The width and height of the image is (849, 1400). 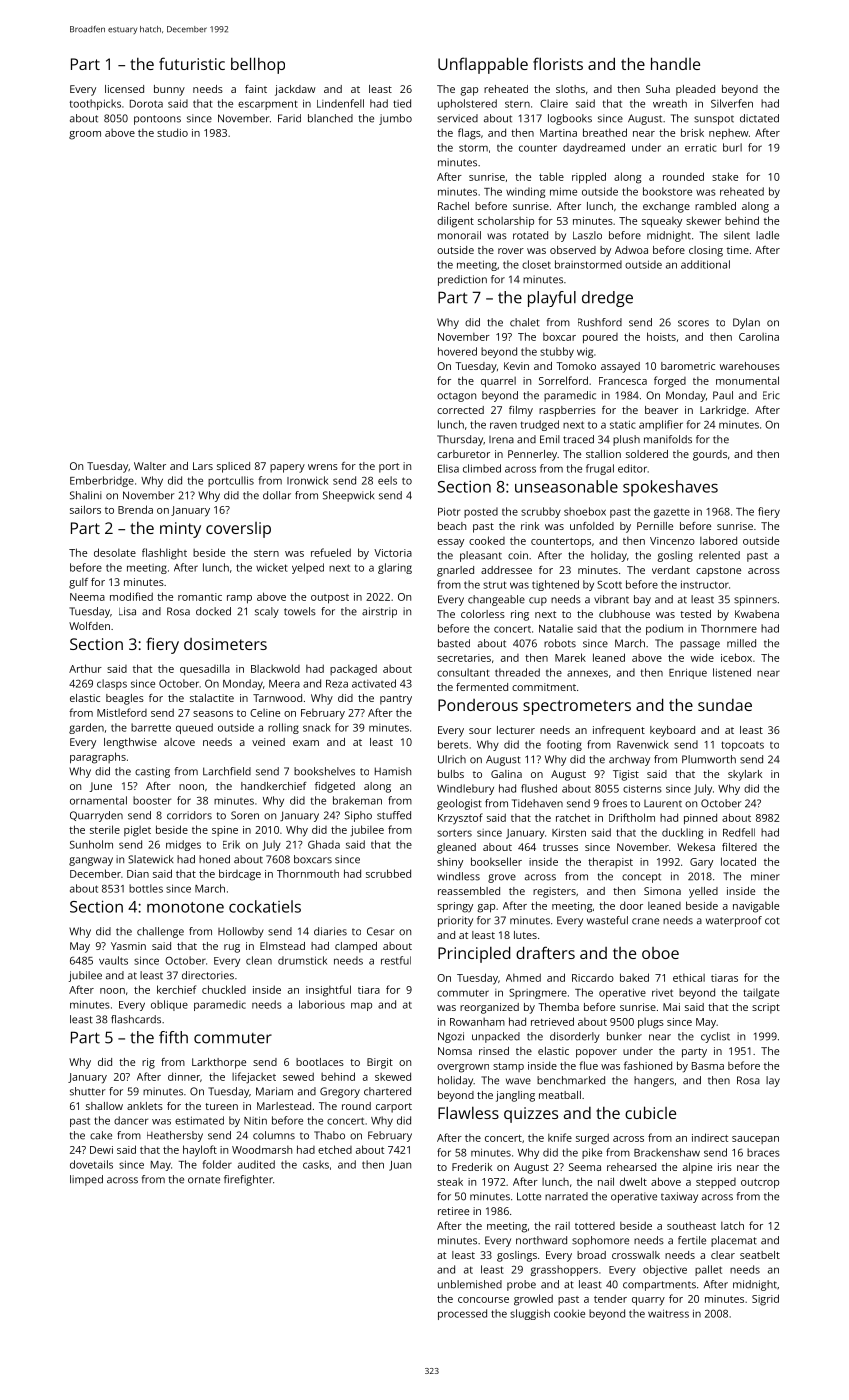 I want to click on bellhop, so click(x=258, y=65).
